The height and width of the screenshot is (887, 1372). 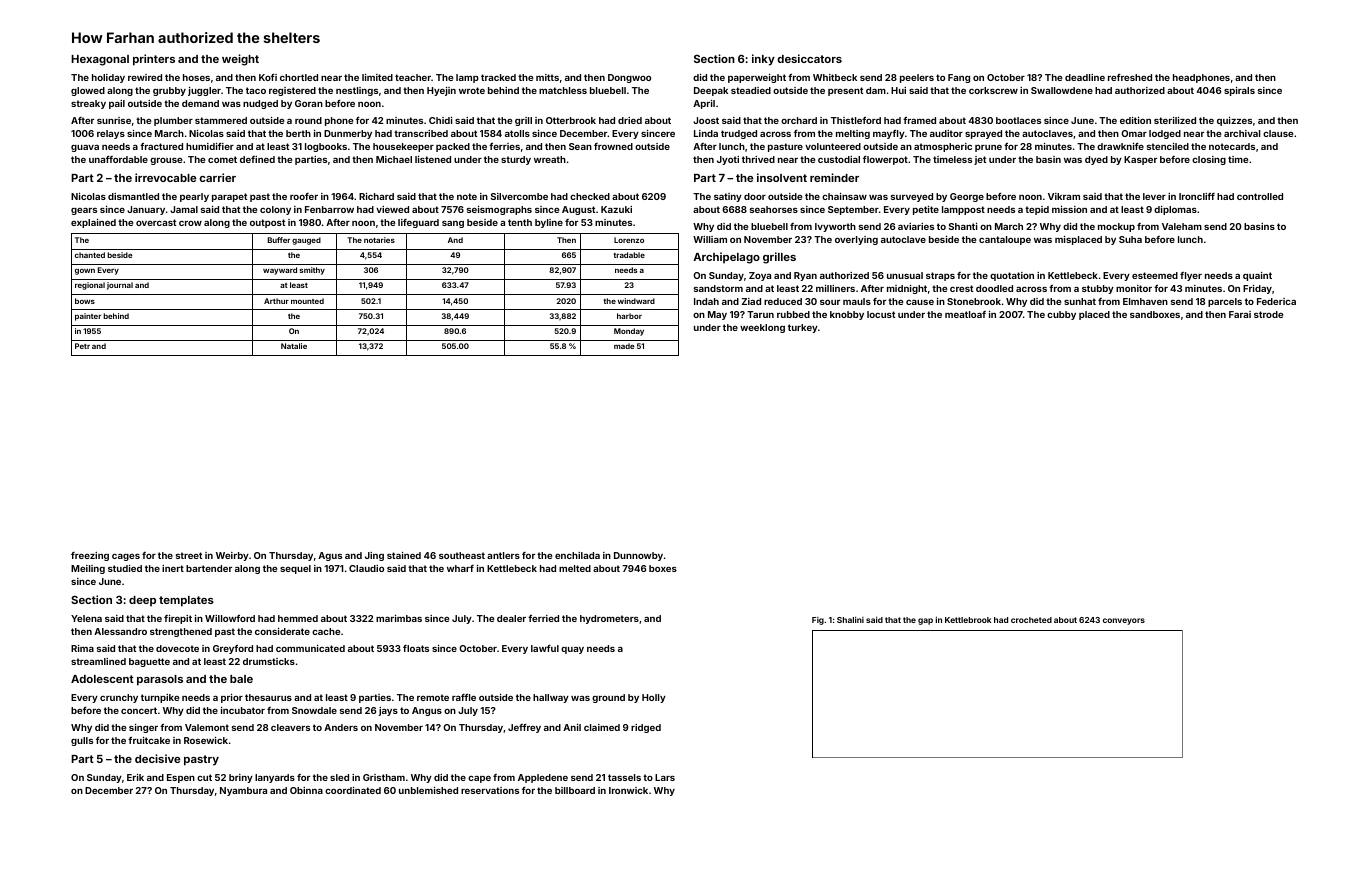 What do you see at coordinates (809, 58) in the screenshot?
I see `desiccators` at bounding box center [809, 58].
